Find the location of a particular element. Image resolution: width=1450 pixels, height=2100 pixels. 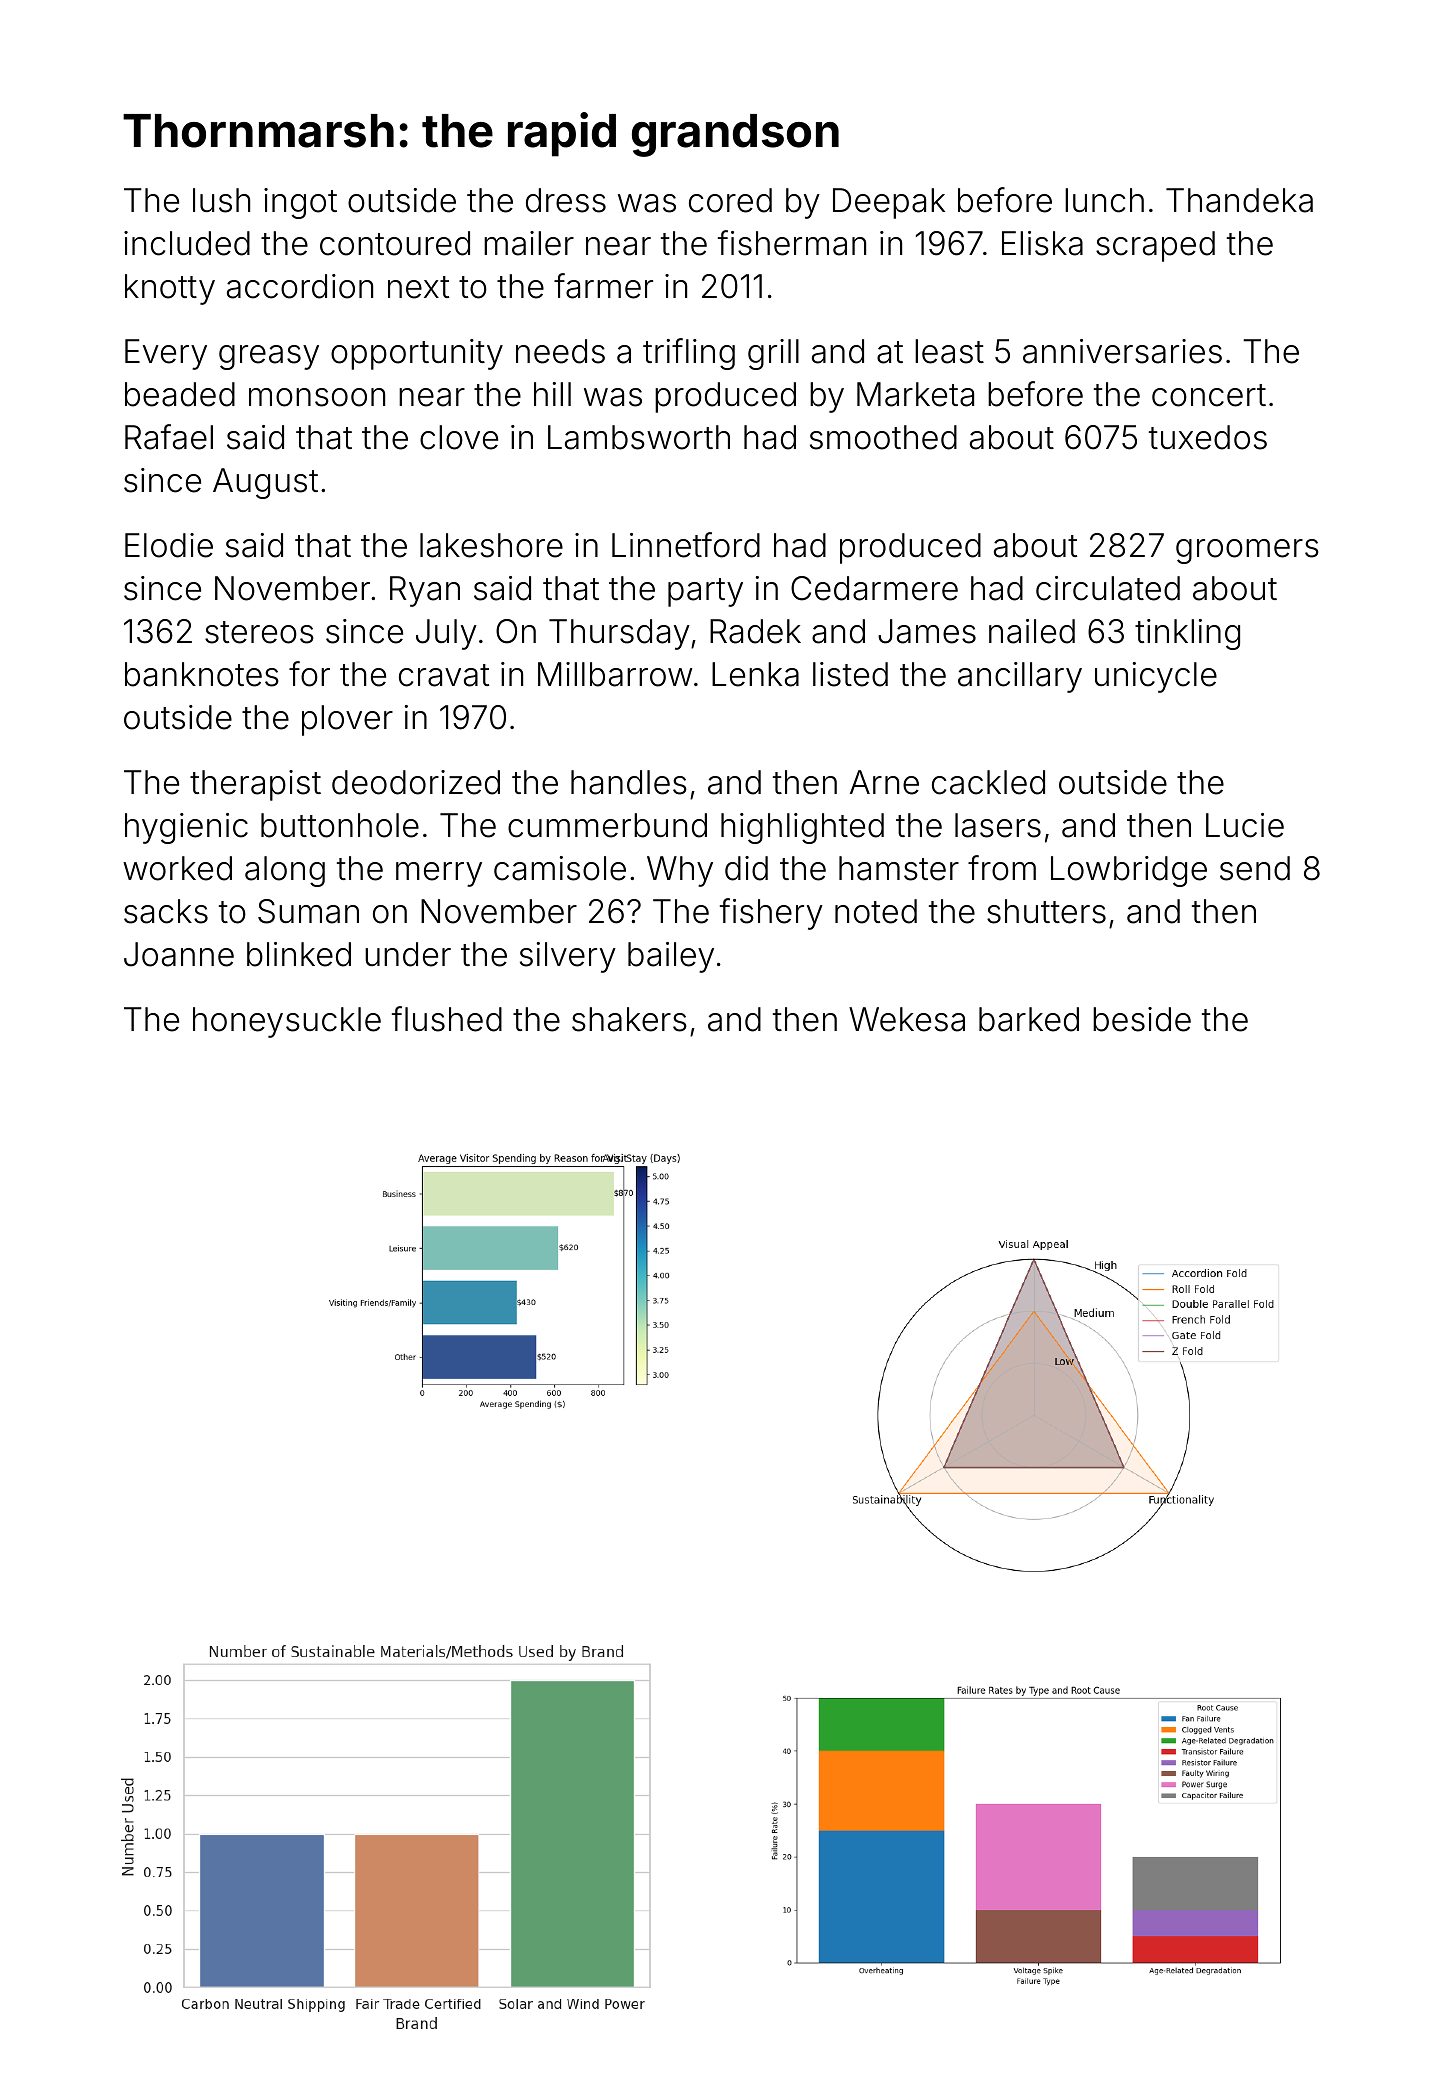

party is located at coordinates (705, 592).
